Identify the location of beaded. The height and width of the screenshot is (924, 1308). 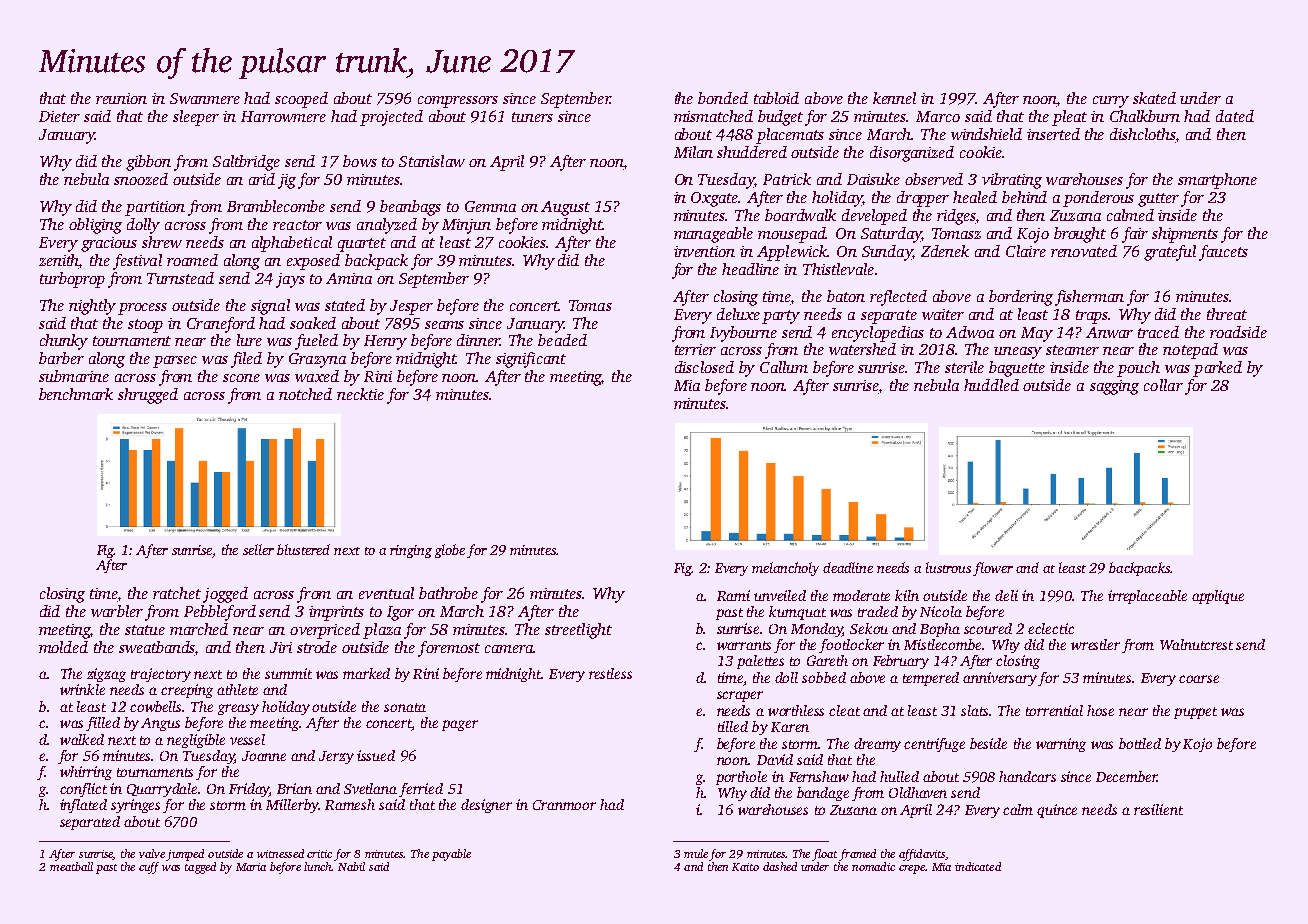
(562, 340).
